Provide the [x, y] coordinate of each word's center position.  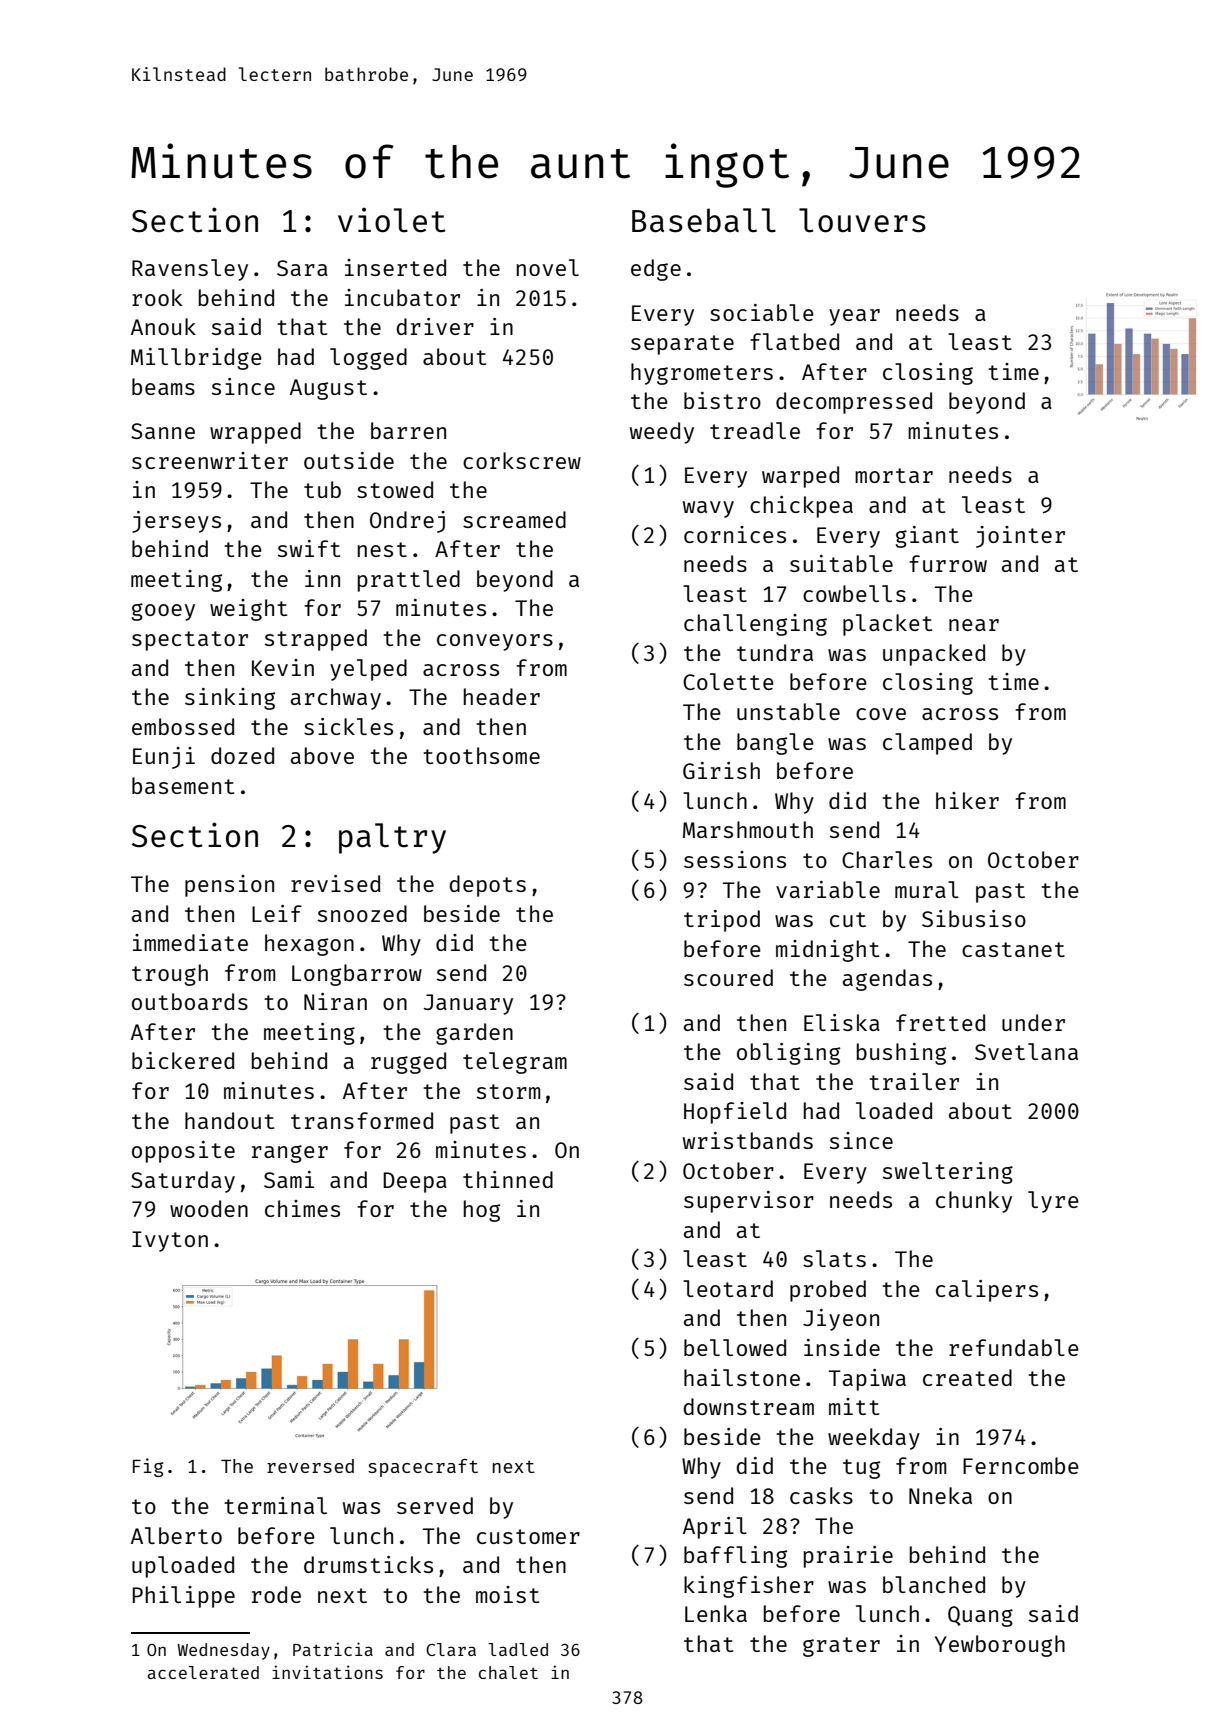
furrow [948, 563]
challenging [755, 625]
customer [528, 1536]
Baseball [704, 220]
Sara [302, 268]
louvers [862, 220]
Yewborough [1000, 1646]
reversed [310, 1466]
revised [335, 883]
